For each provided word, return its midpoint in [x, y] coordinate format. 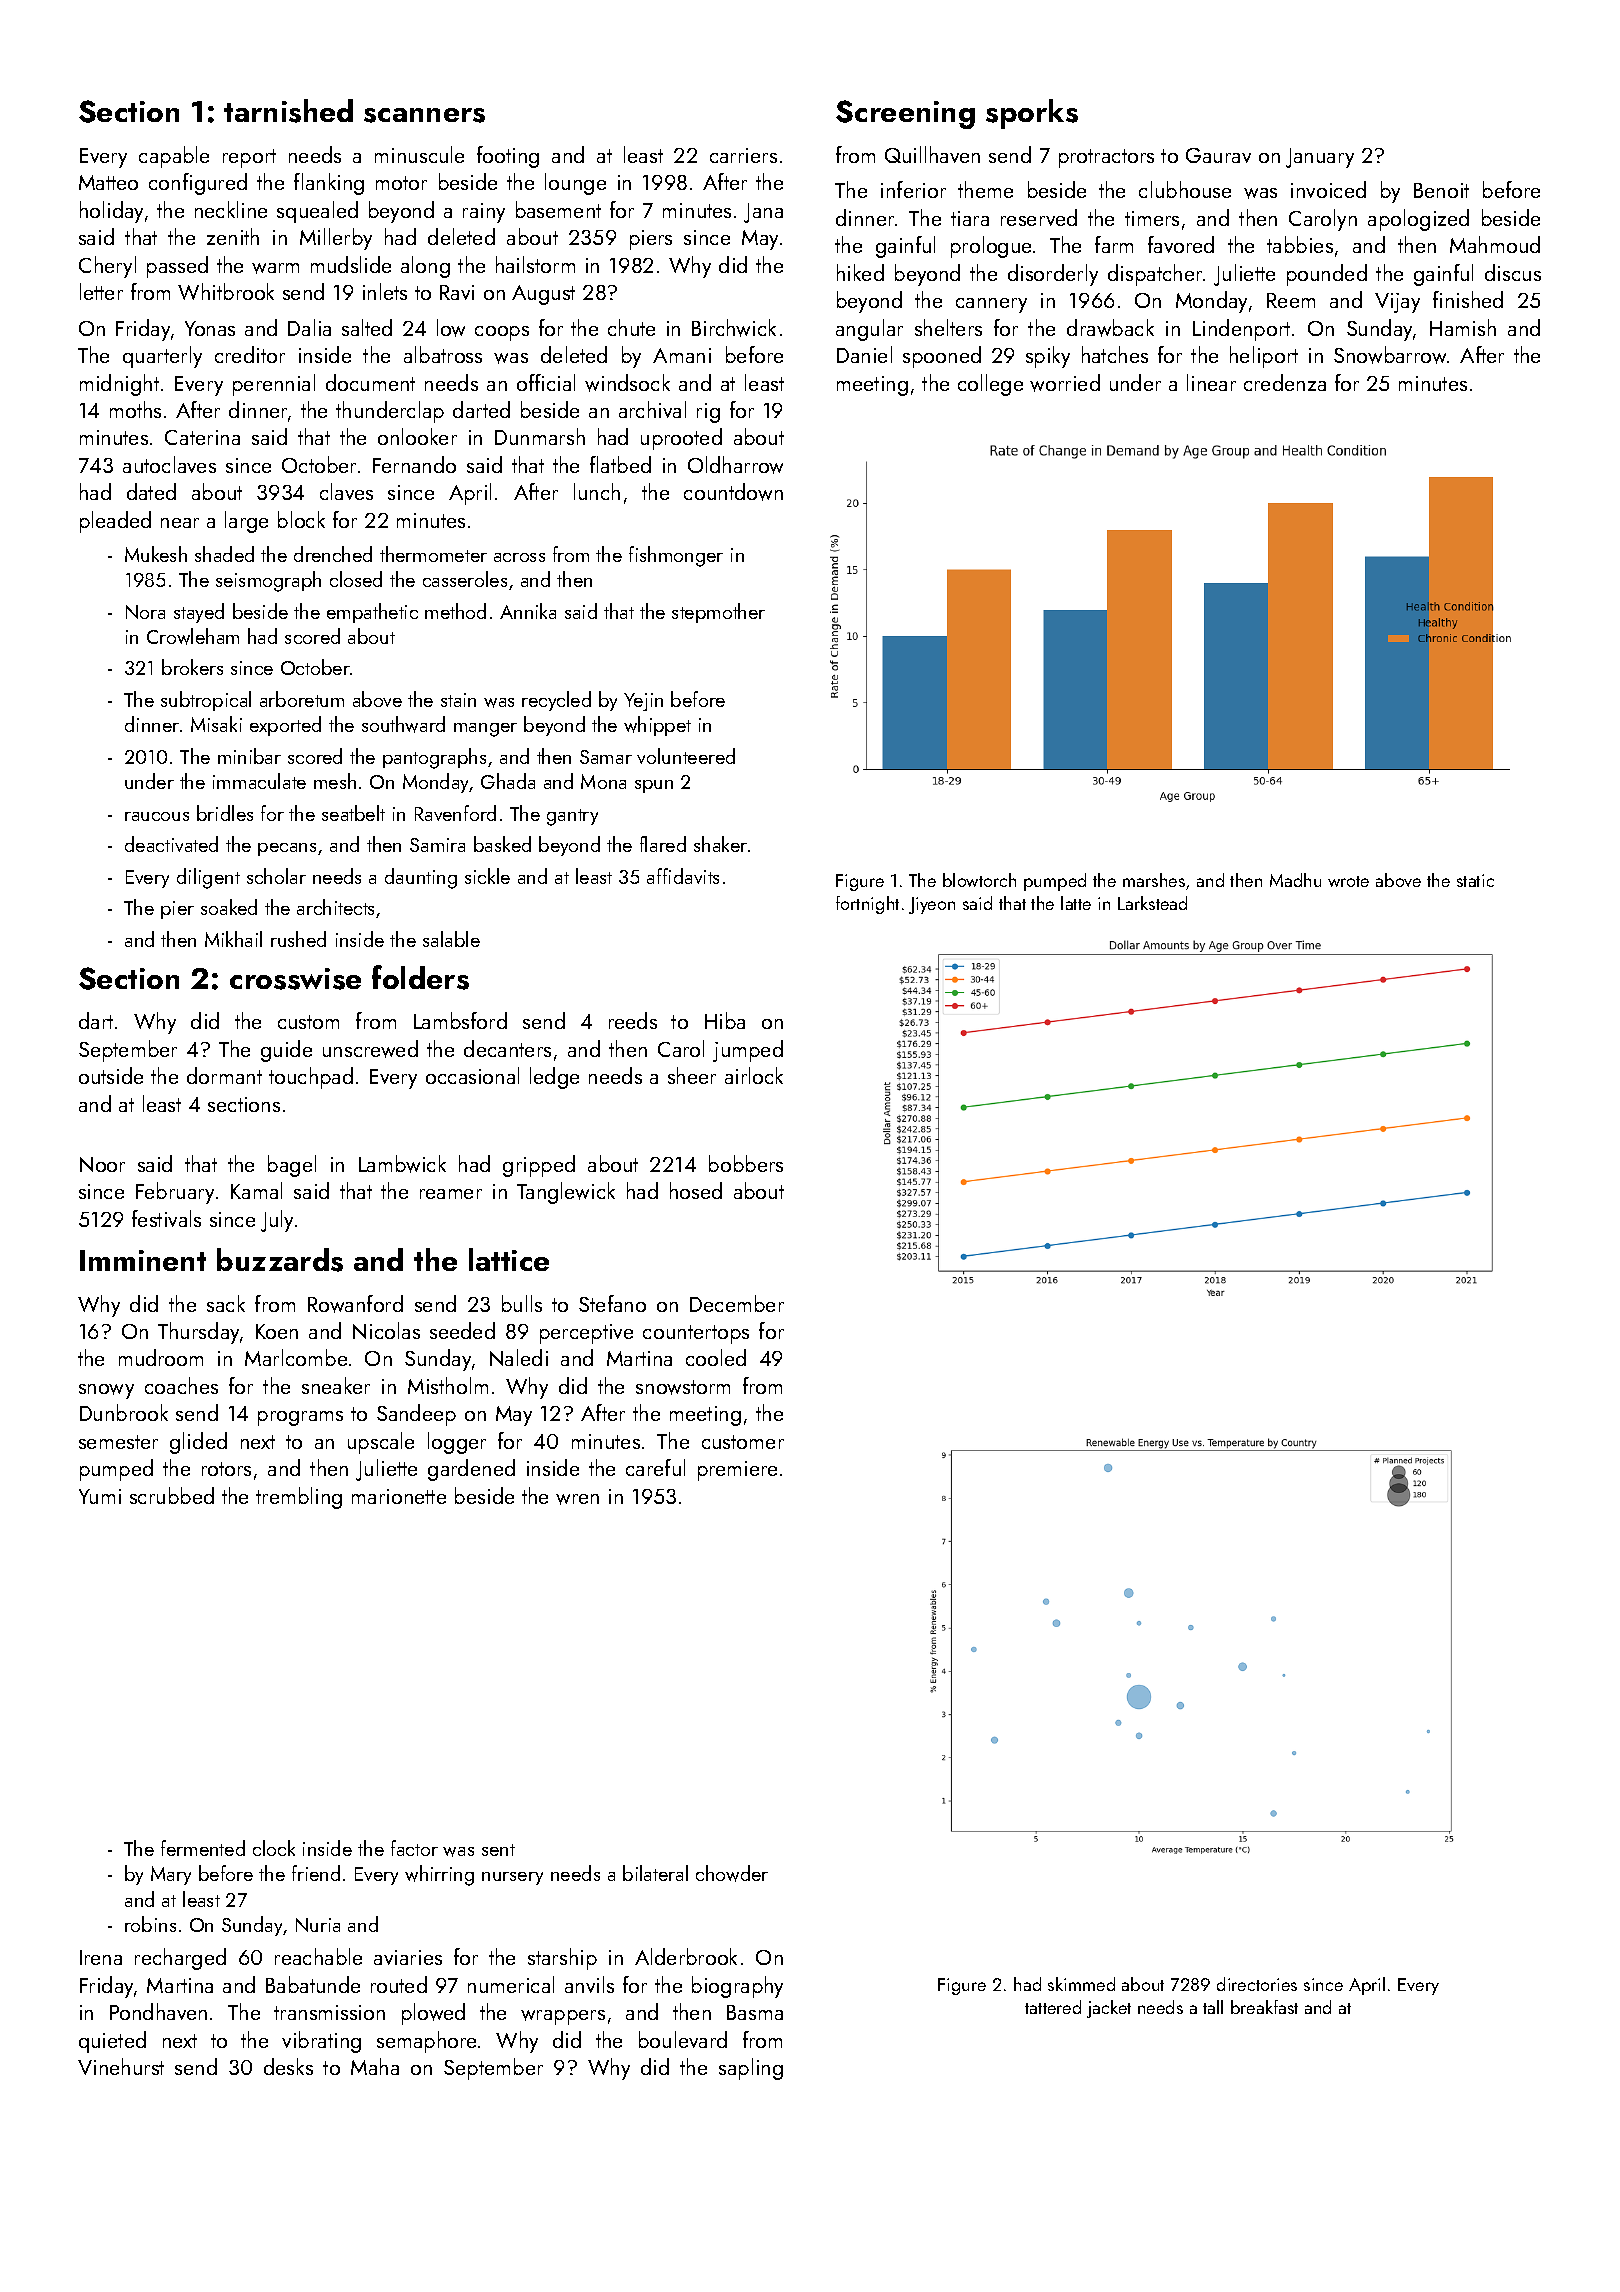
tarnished [288, 111]
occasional [472, 1075]
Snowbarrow [1390, 355]
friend [316, 1873]
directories [1257, 1984]
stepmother [718, 613]
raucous [157, 816]
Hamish [1463, 327]
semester [118, 1442]
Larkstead [1152, 903]
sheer [692, 1075]
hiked [860, 272]
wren [577, 1499]
